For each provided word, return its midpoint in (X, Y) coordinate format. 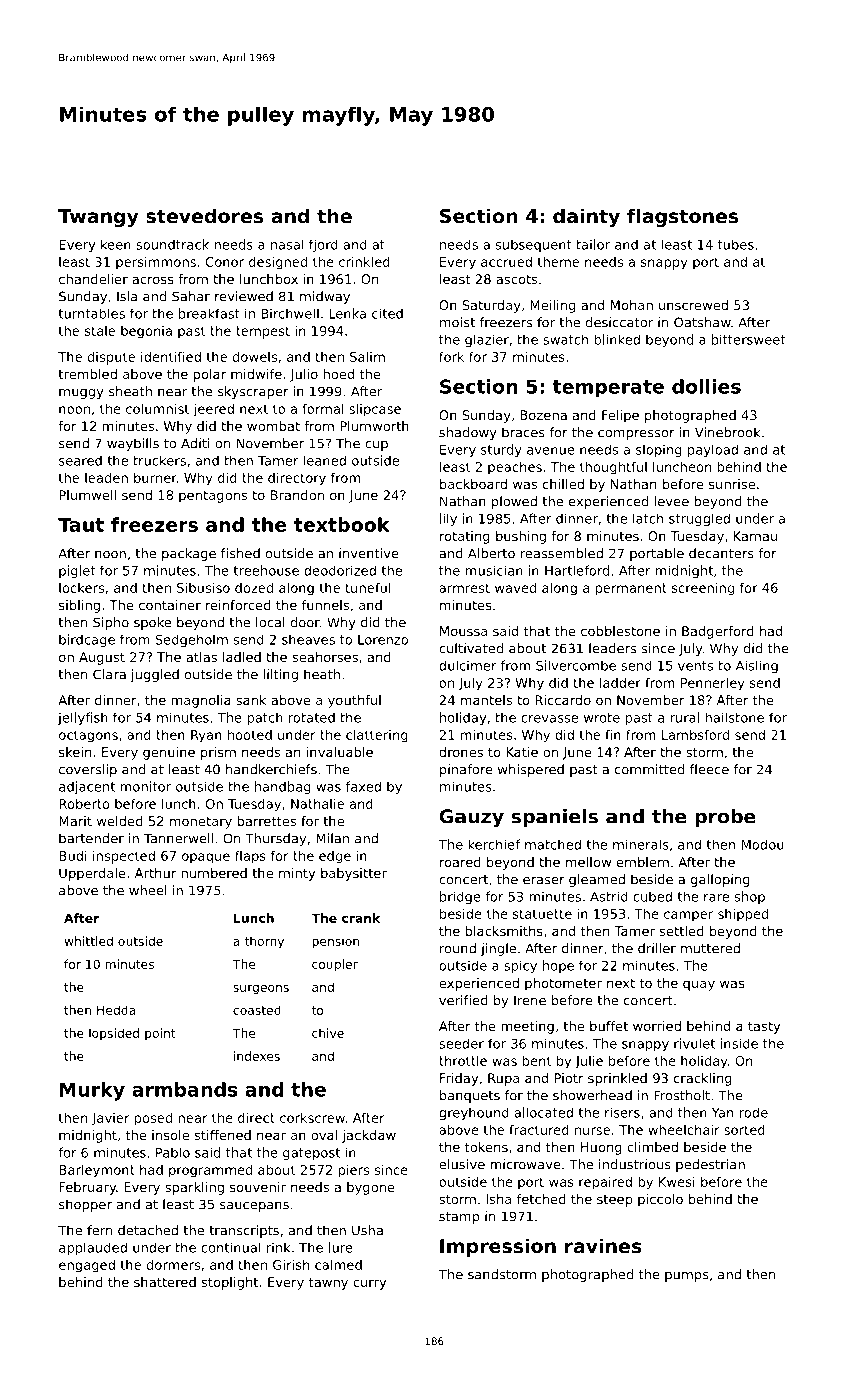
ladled (242, 657)
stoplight (230, 1283)
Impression (498, 1247)
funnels (325, 605)
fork (451, 357)
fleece (709, 769)
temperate (608, 389)
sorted (744, 1130)
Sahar (191, 296)
